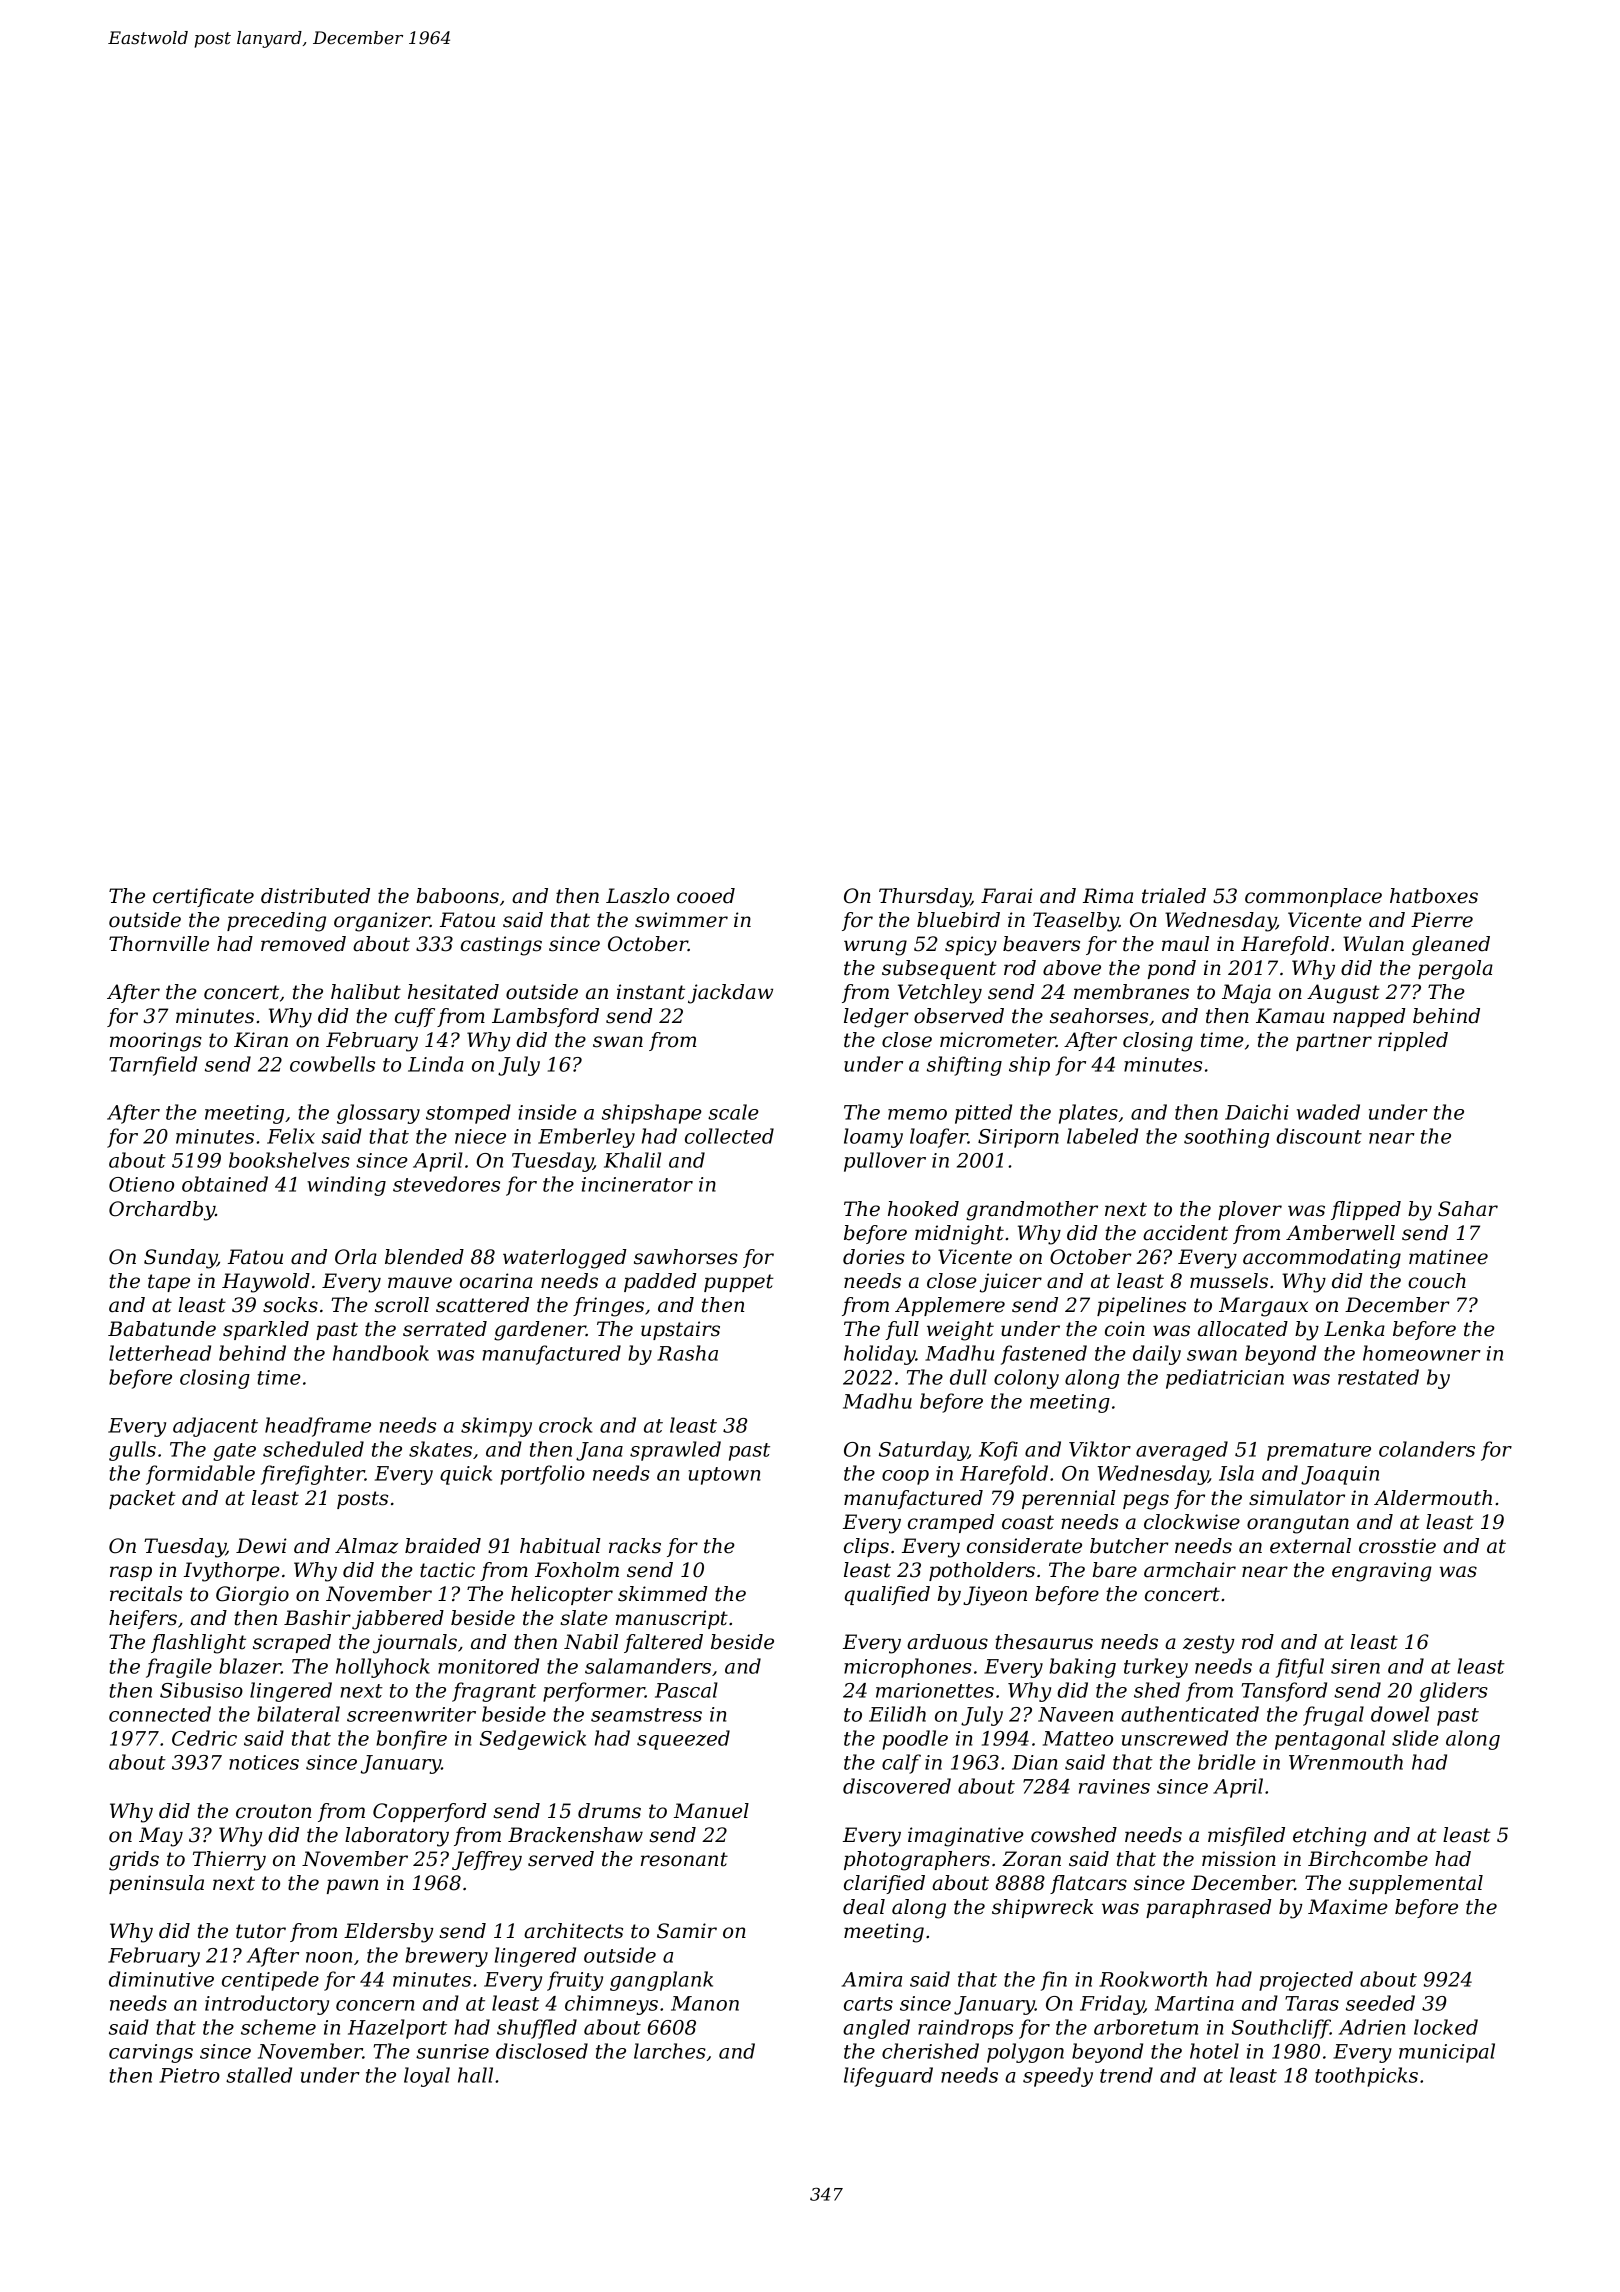  I want to click on Dewi, so click(261, 1546).
